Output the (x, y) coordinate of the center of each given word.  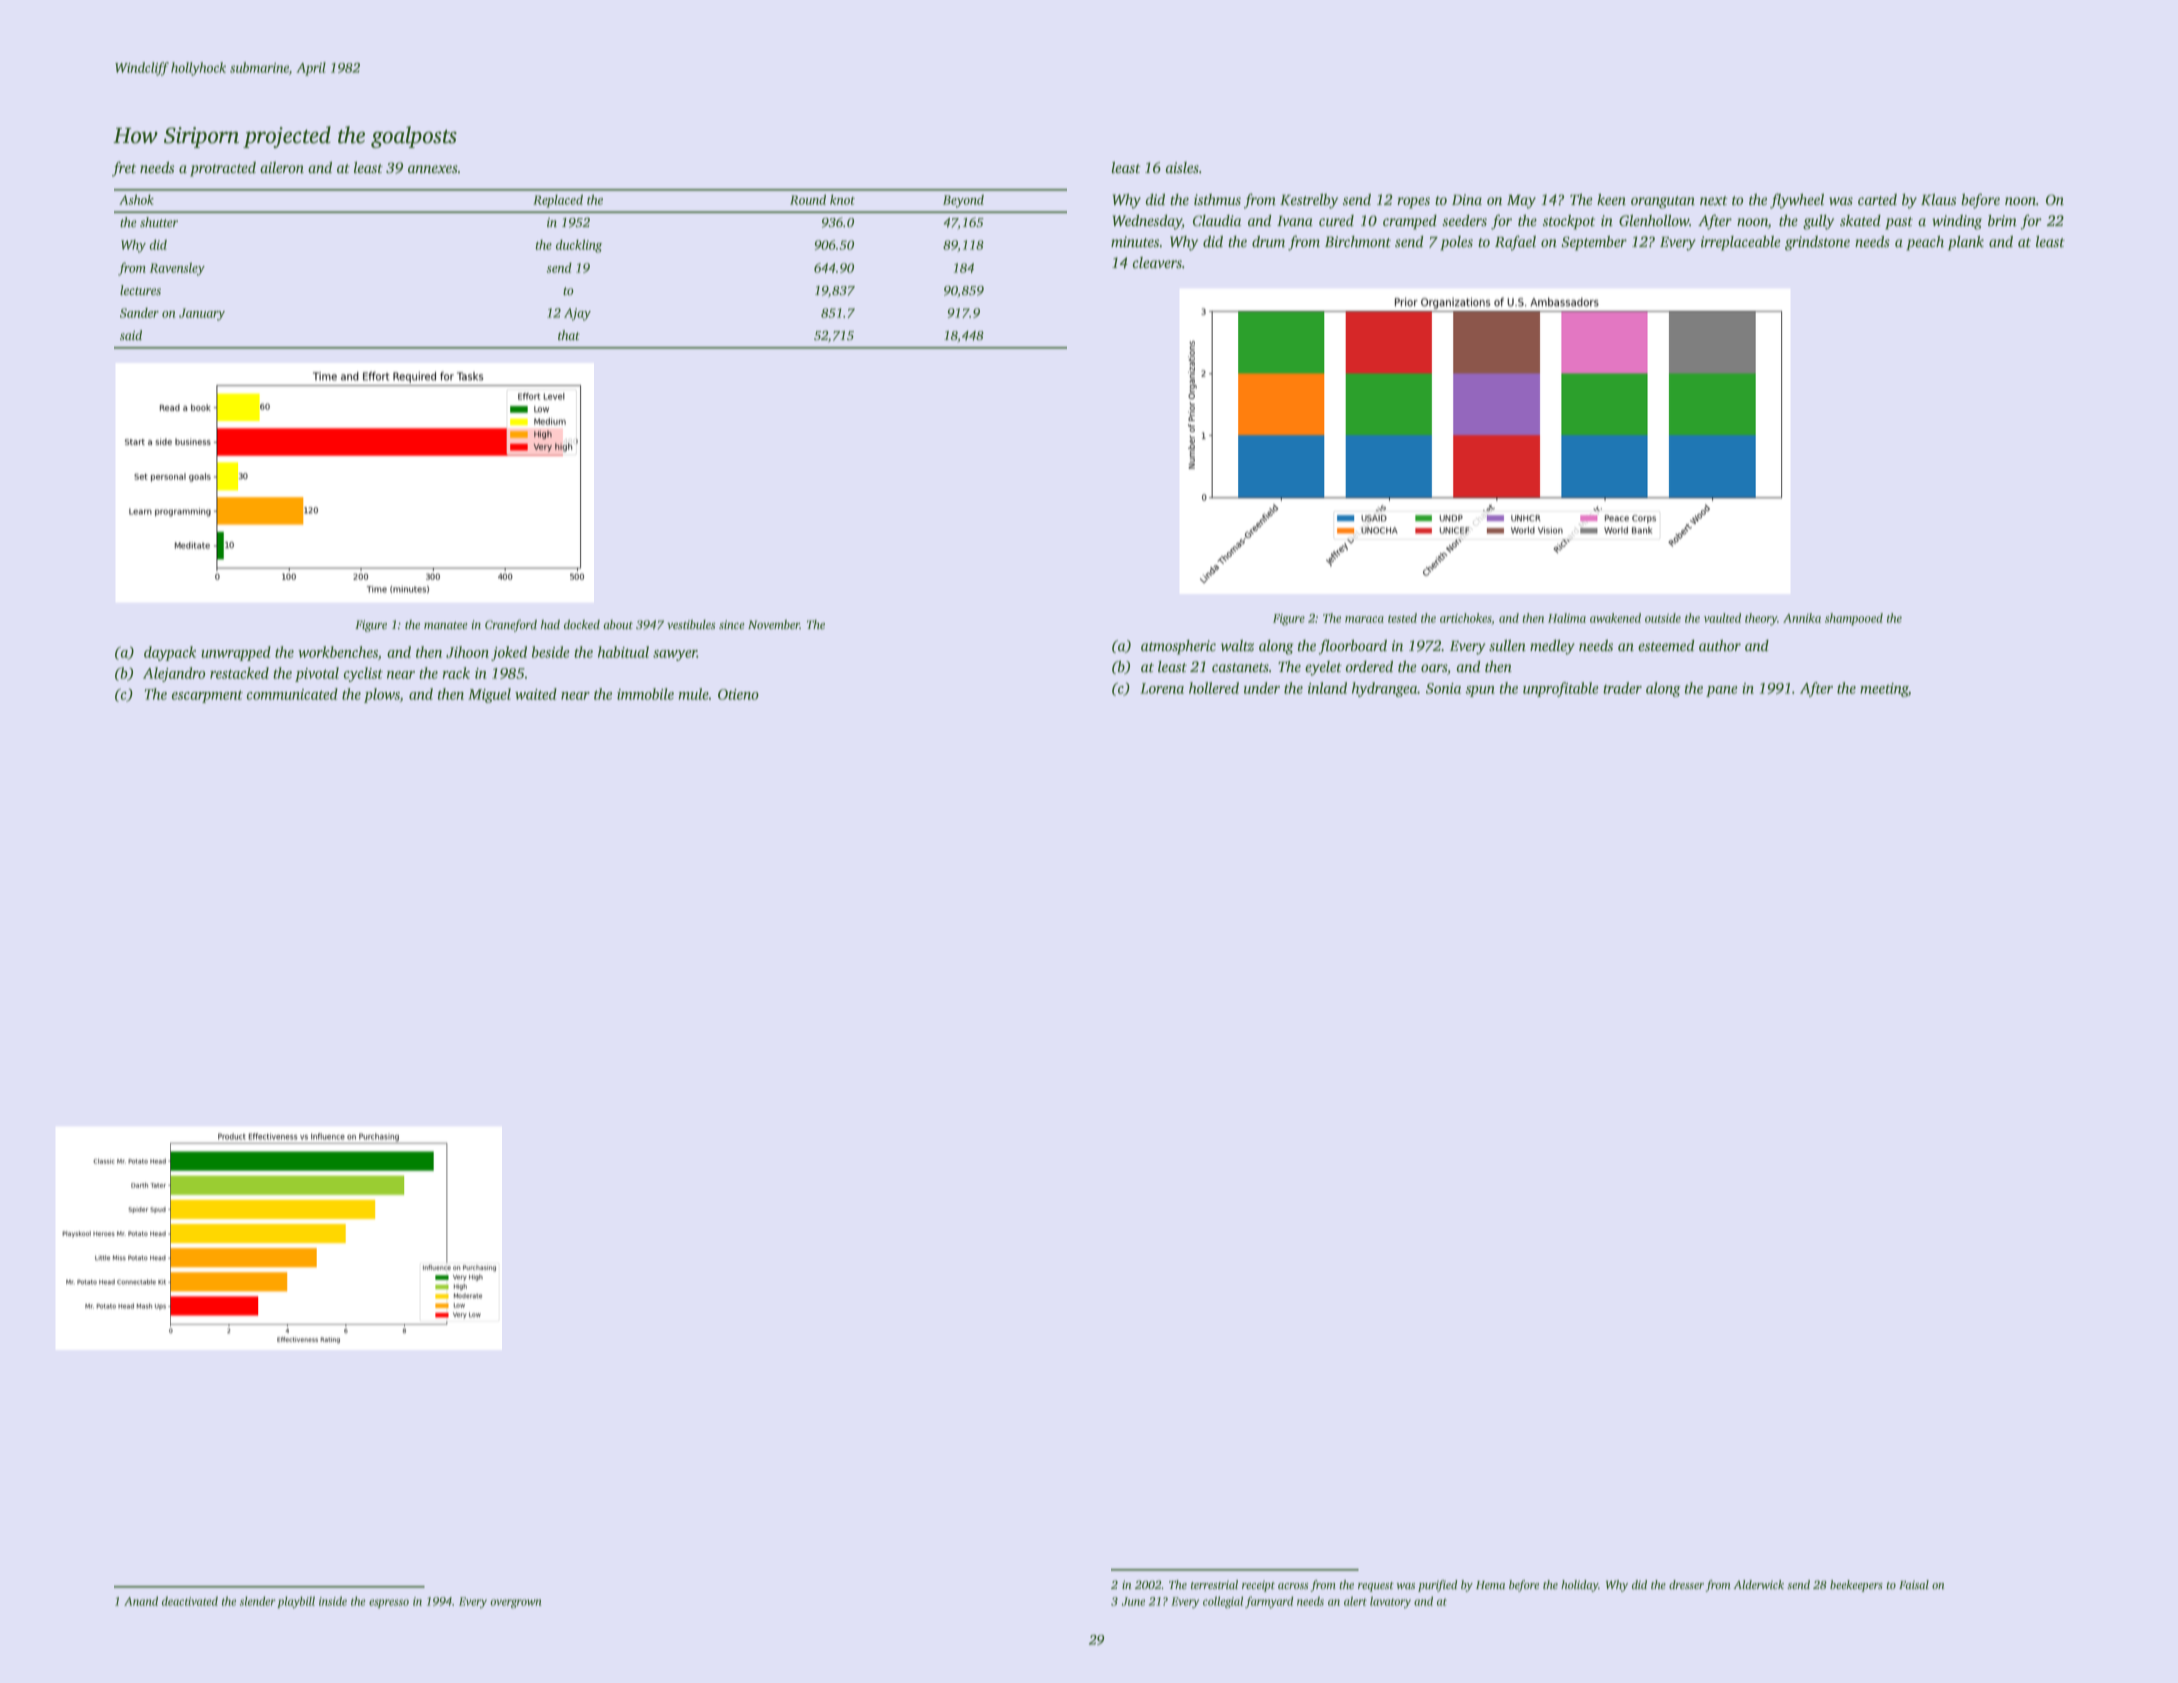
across (1293, 1586)
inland (1327, 688)
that (569, 335)
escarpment (207, 696)
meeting (1884, 690)
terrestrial (1214, 1584)
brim (2002, 220)
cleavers (1157, 262)
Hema (1490, 1585)
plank (1966, 243)
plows (382, 695)
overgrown (516, 1603)
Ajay (577, 314)
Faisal (1914, 1584)
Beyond (963, 201)
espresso (389, 1603)
